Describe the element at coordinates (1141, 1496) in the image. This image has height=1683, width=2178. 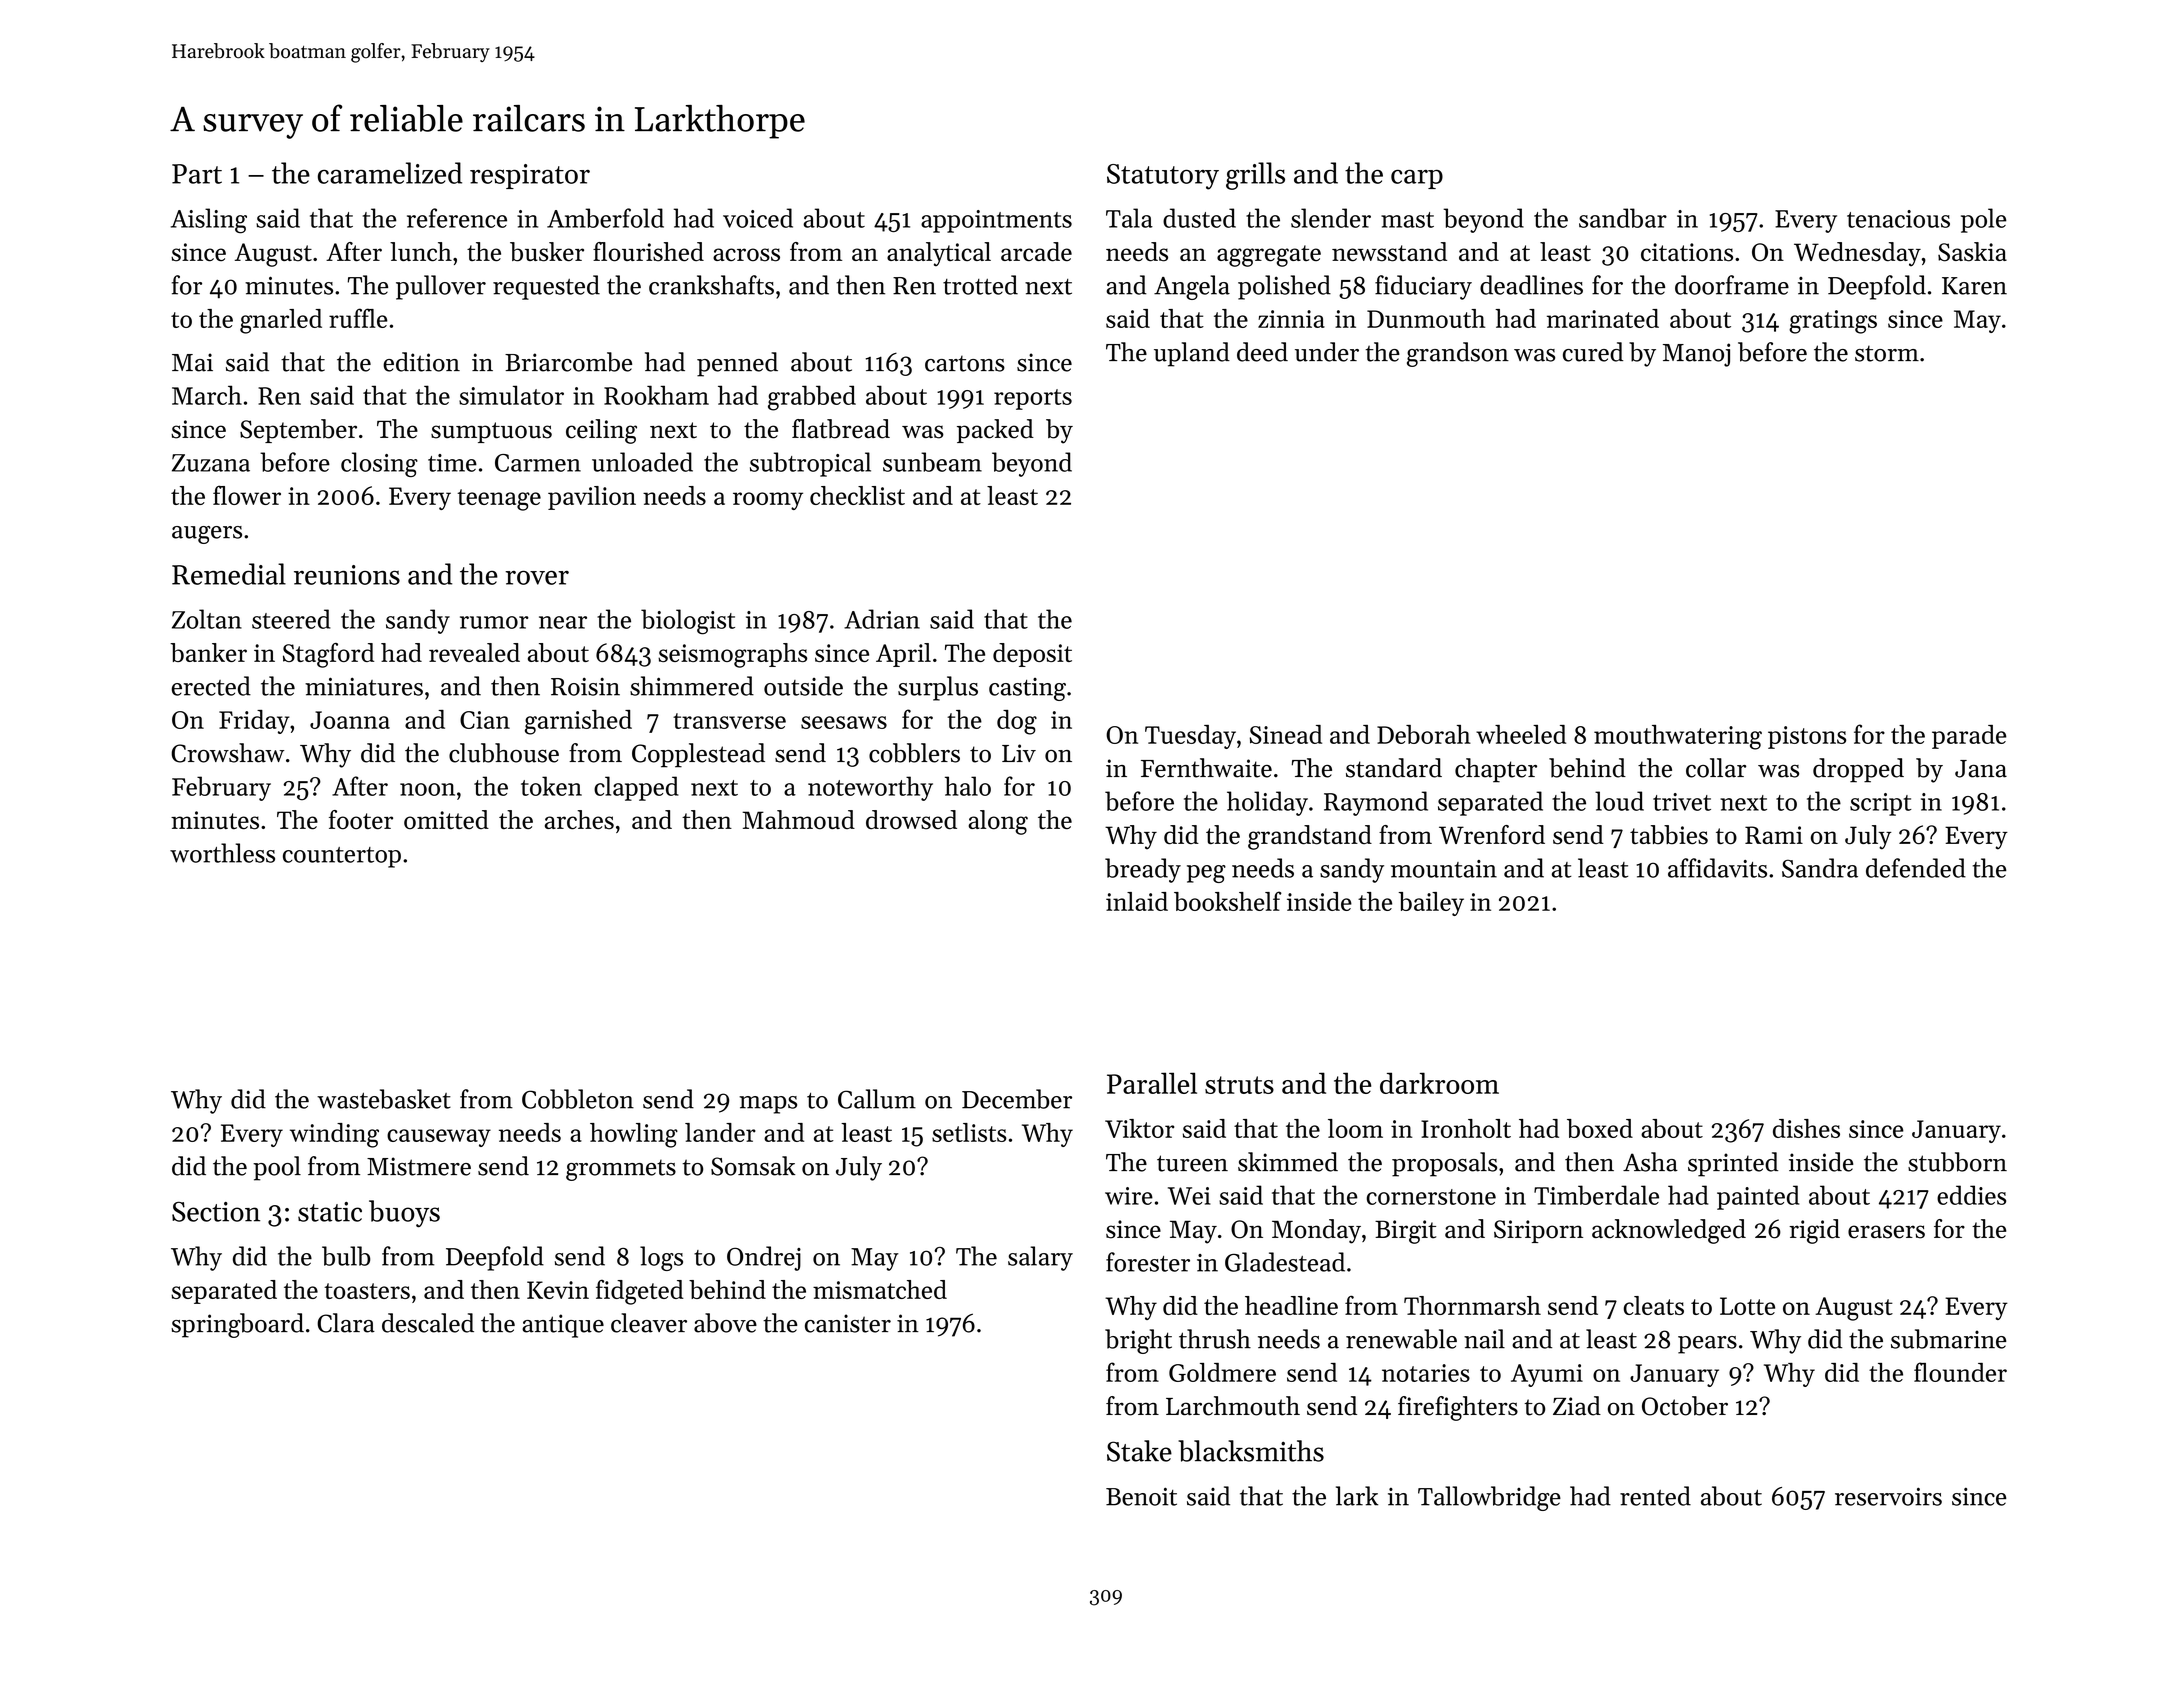
I see `Benoit` at that location.
